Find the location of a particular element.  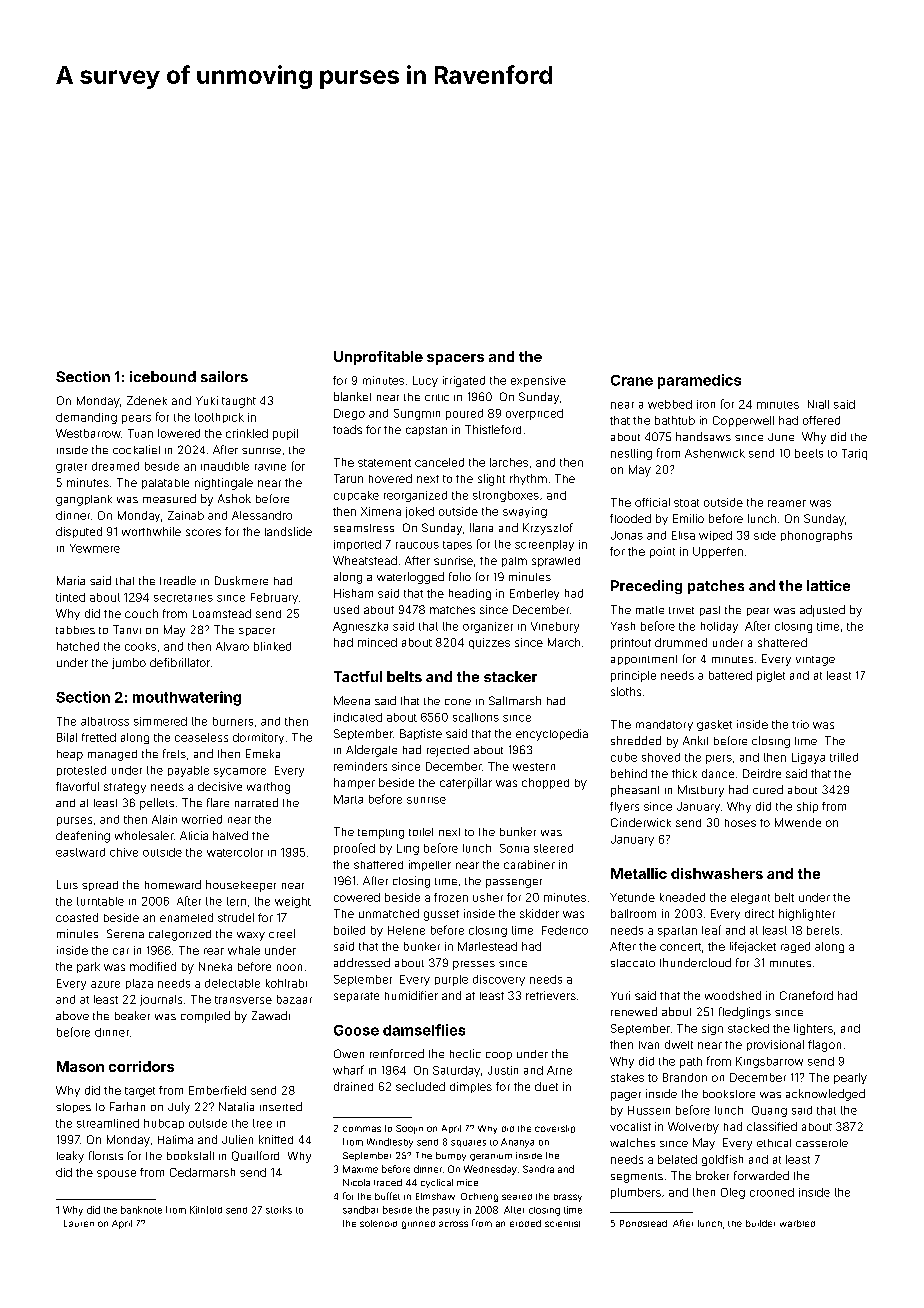

slopes is located at coordinates (73, 1108).
